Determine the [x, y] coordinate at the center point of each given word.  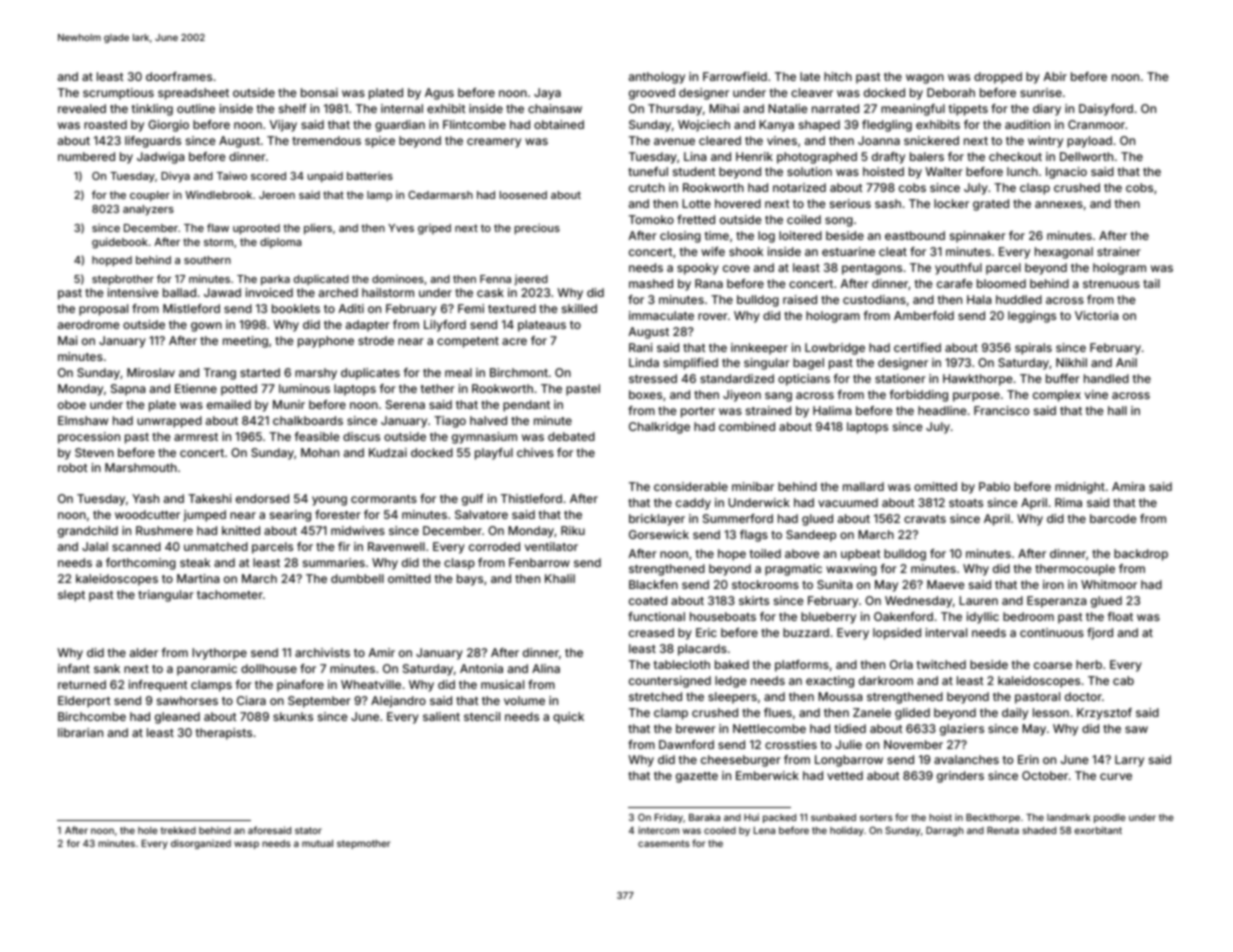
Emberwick [767, 775]
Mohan [320, 452]
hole [148, 830]
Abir [1055, 76]
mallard [863, 486]
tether [438, 388]
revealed [82, 108]
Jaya [547, 94]
